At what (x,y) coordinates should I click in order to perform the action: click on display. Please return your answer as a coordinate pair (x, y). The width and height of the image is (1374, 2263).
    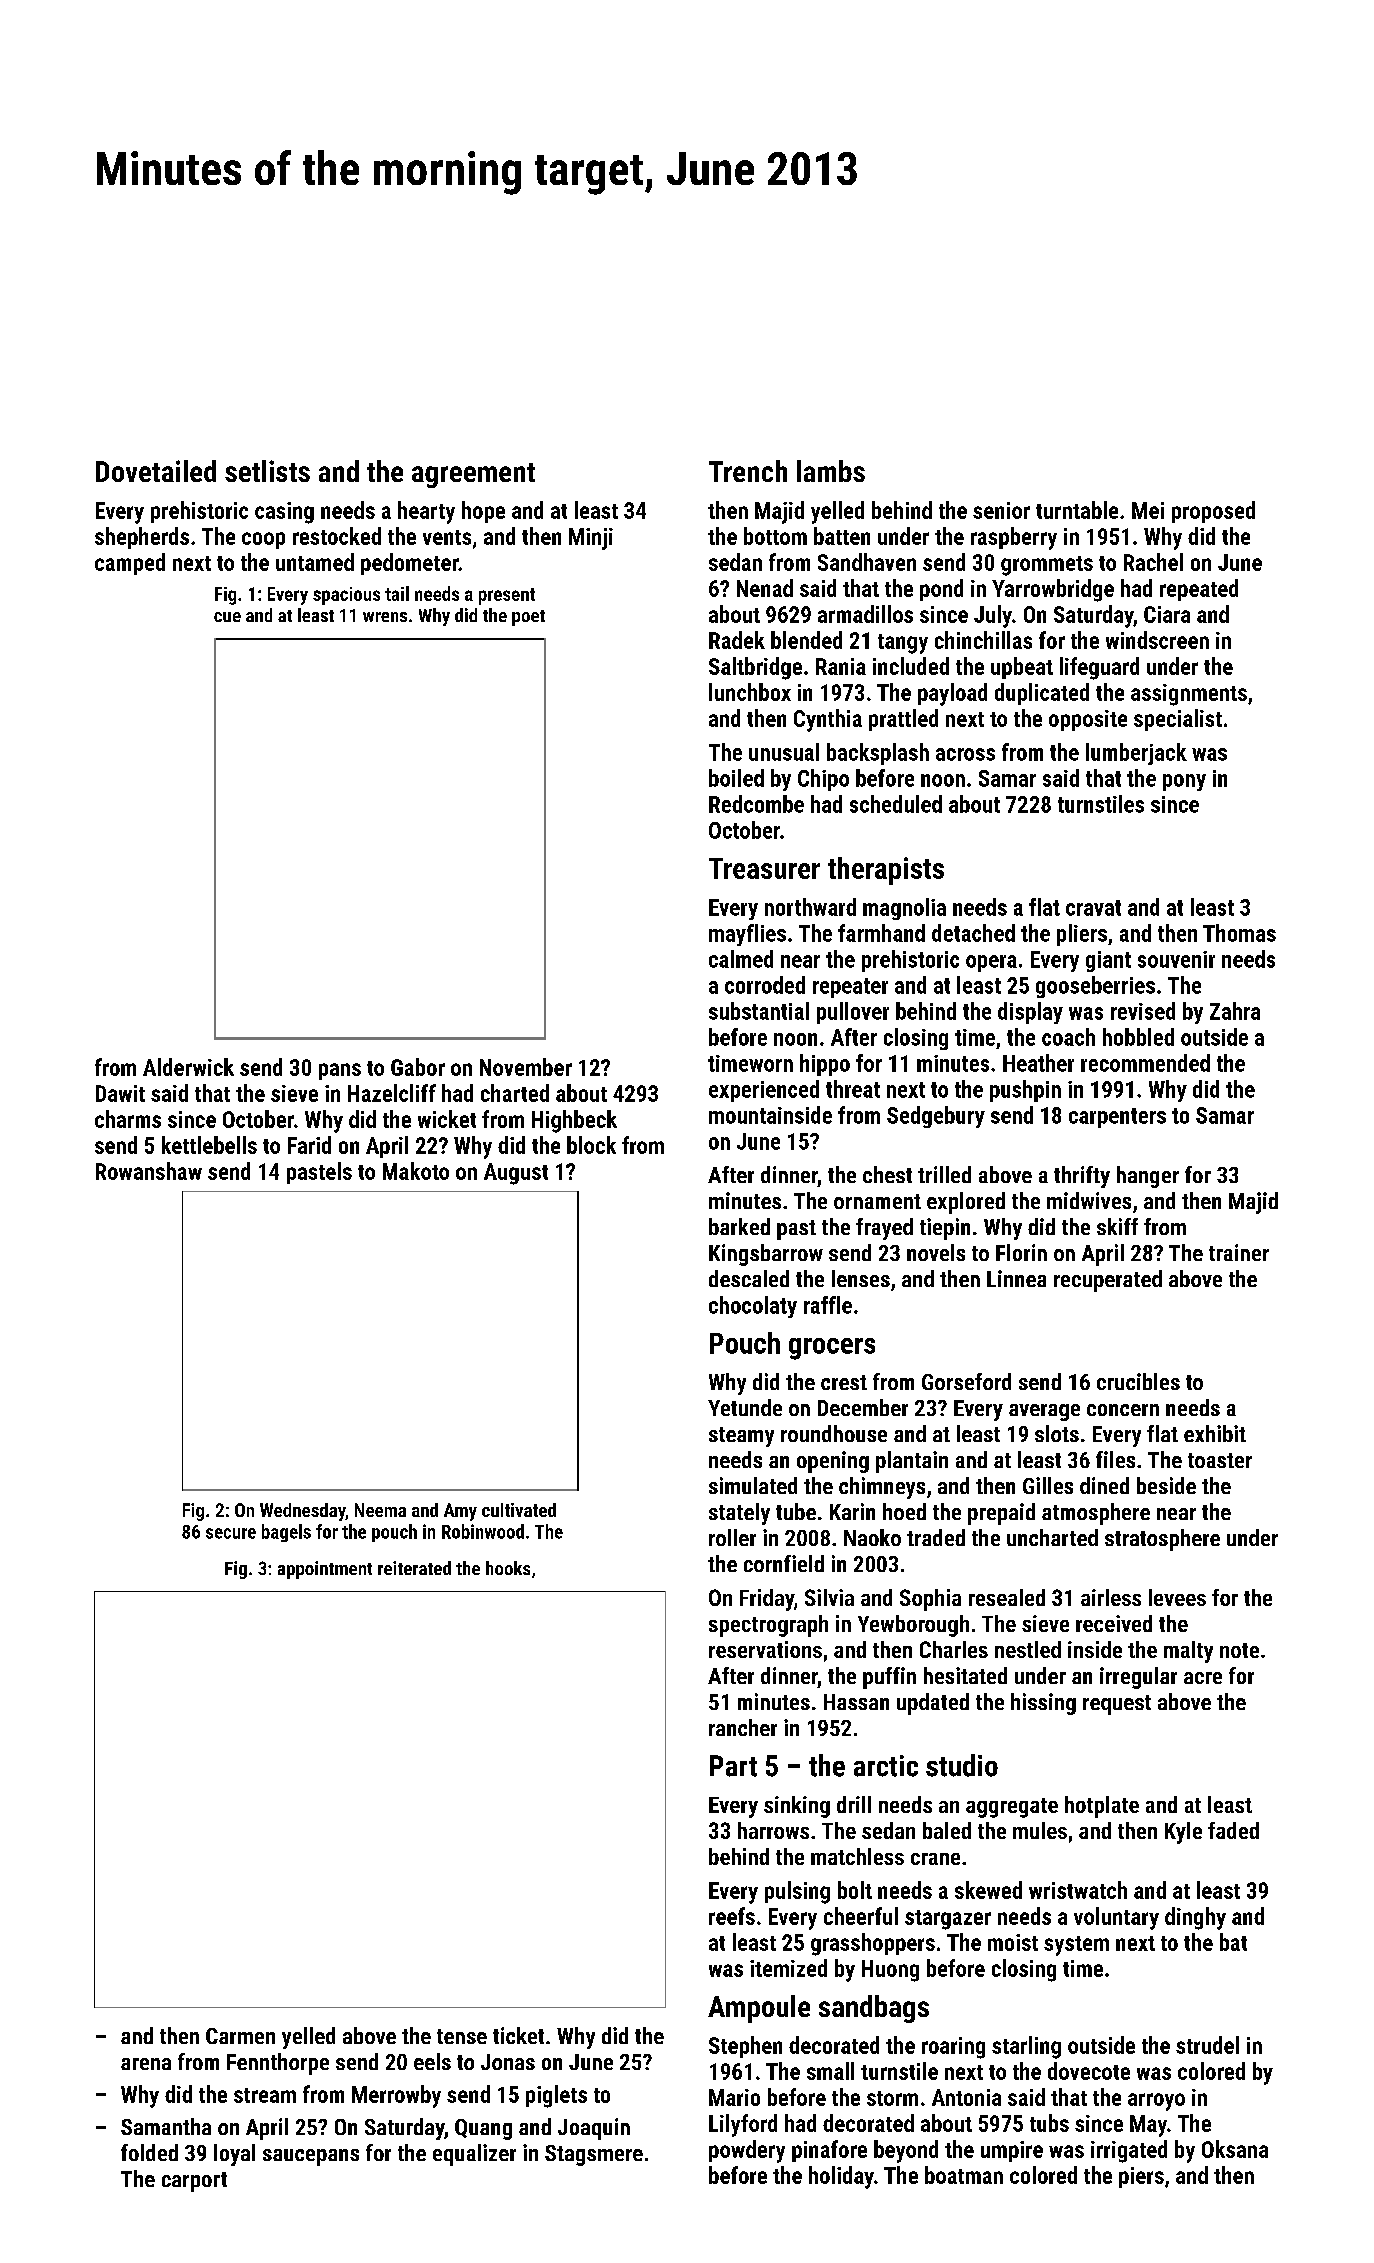
    Looking at the image, I should click on (1030, 1013).
